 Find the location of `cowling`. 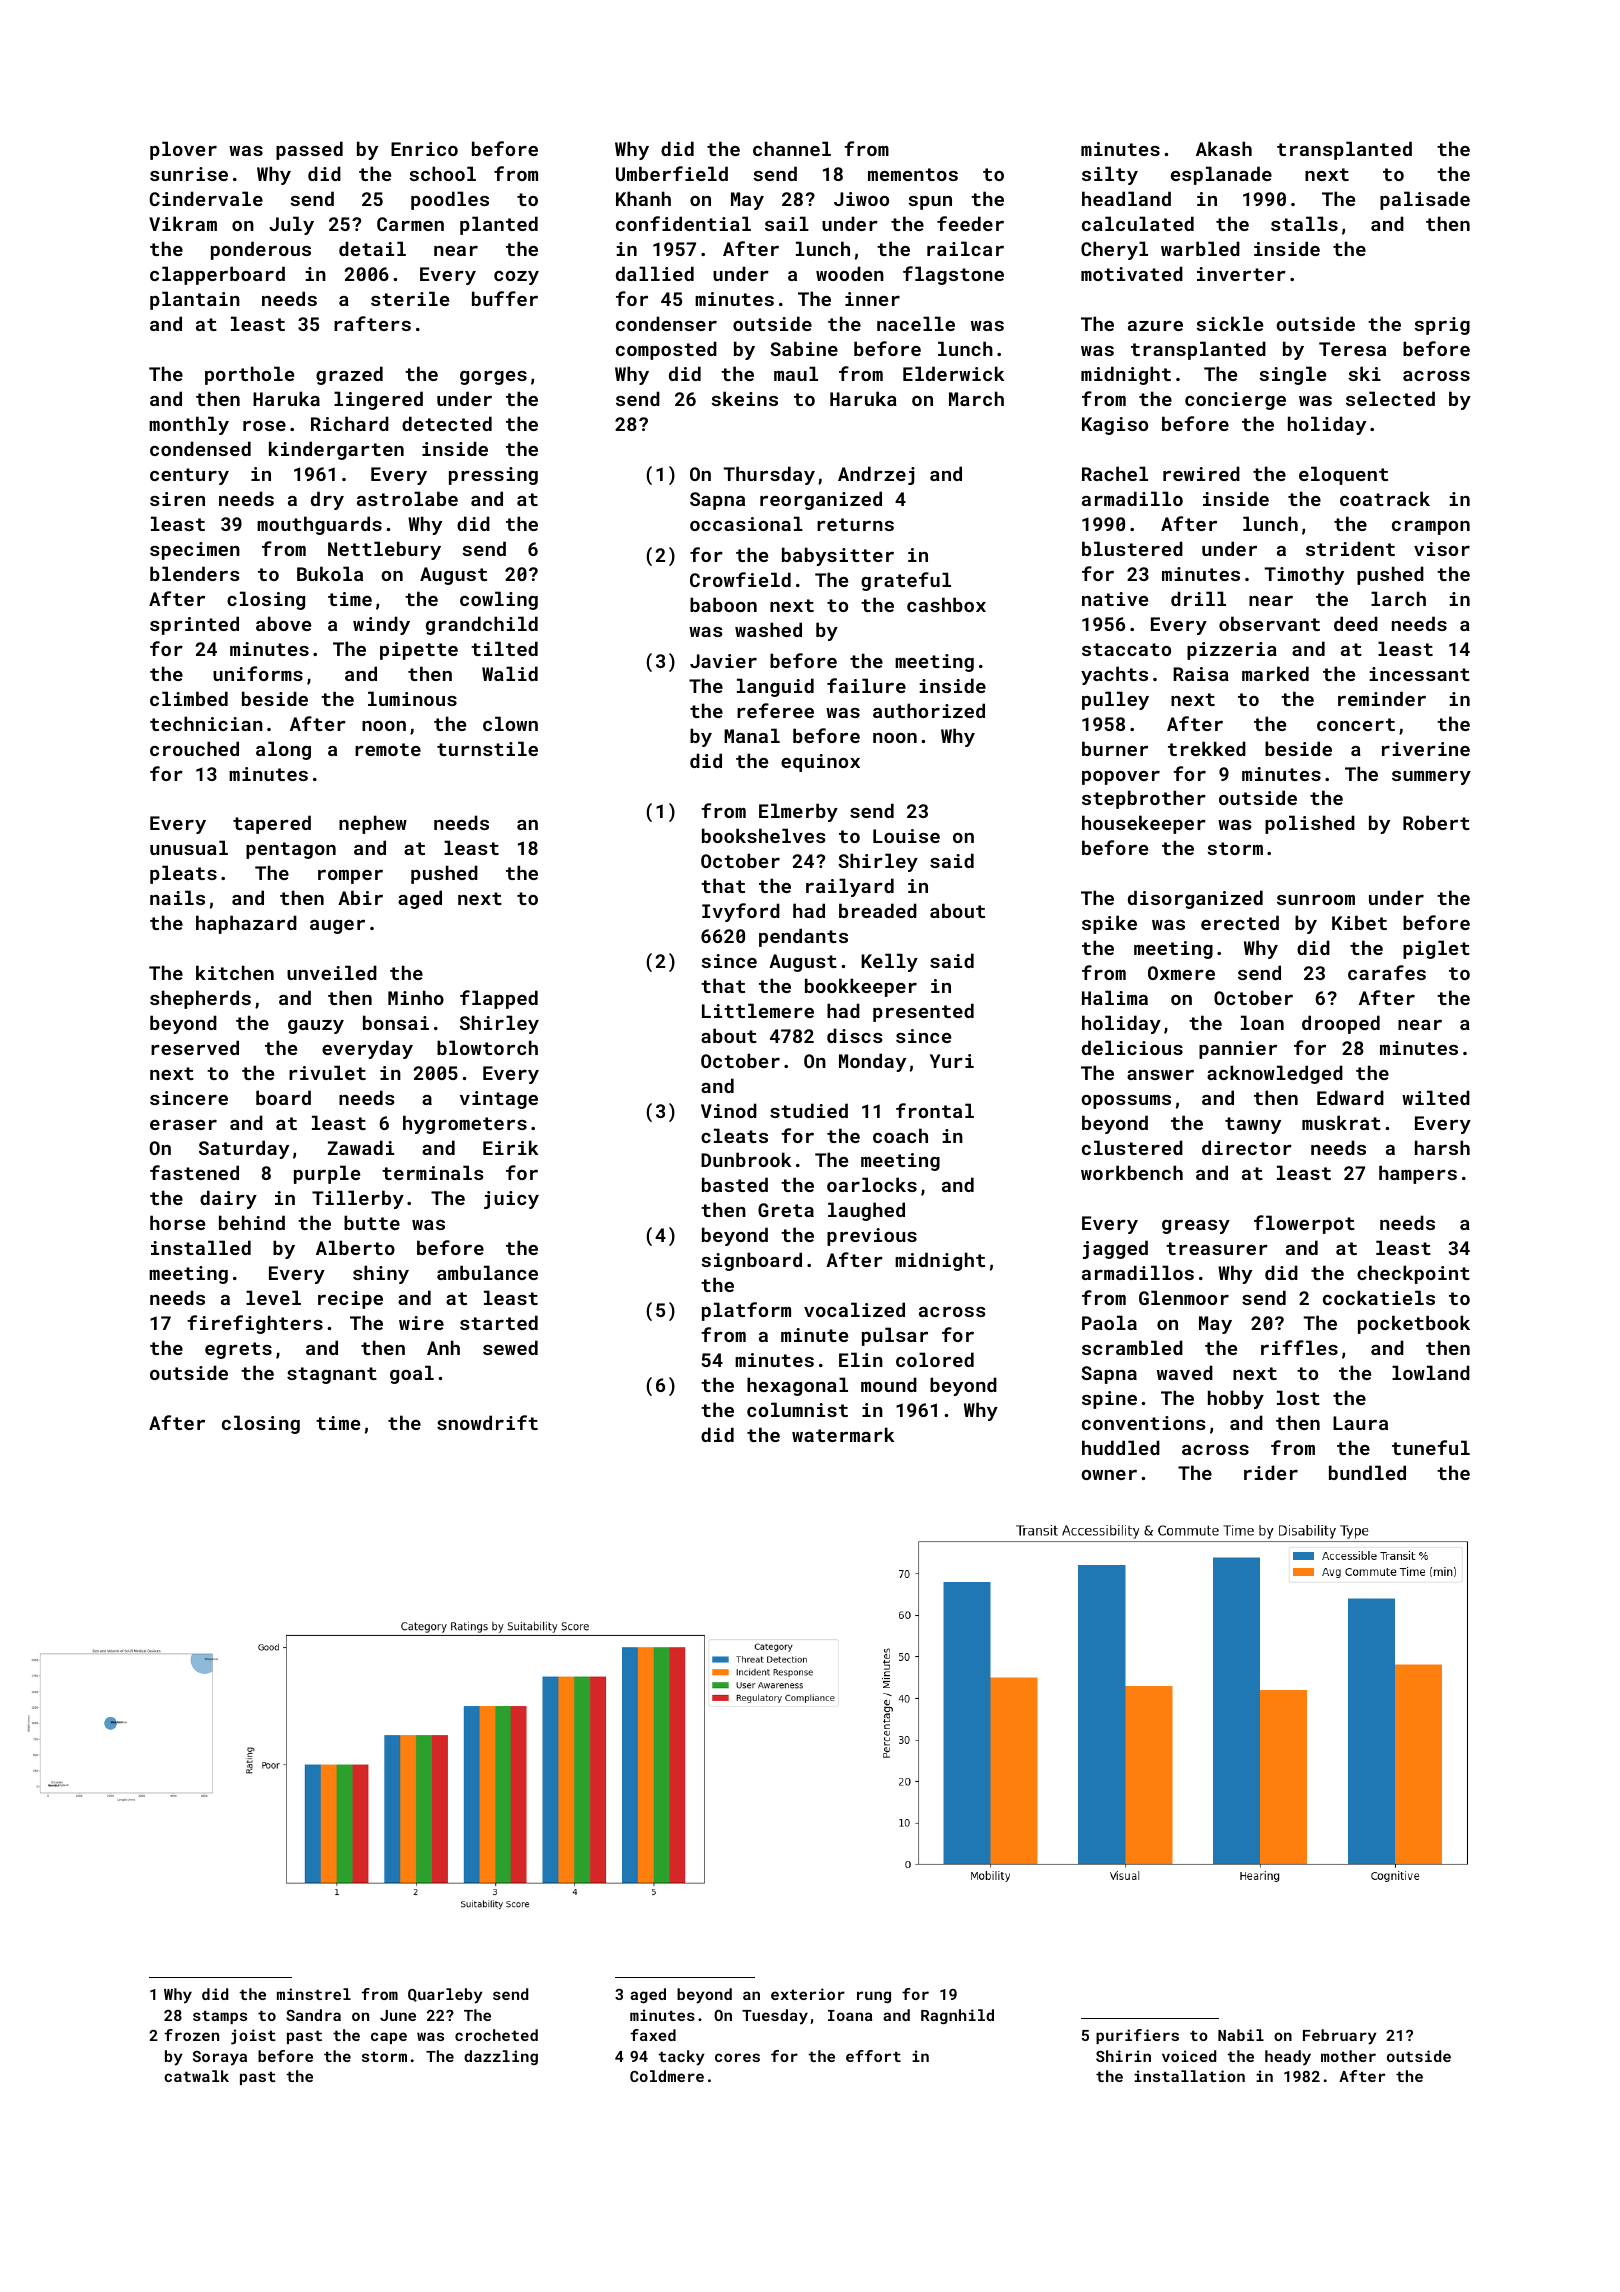

cowling is located at coordinates (499, 600).
